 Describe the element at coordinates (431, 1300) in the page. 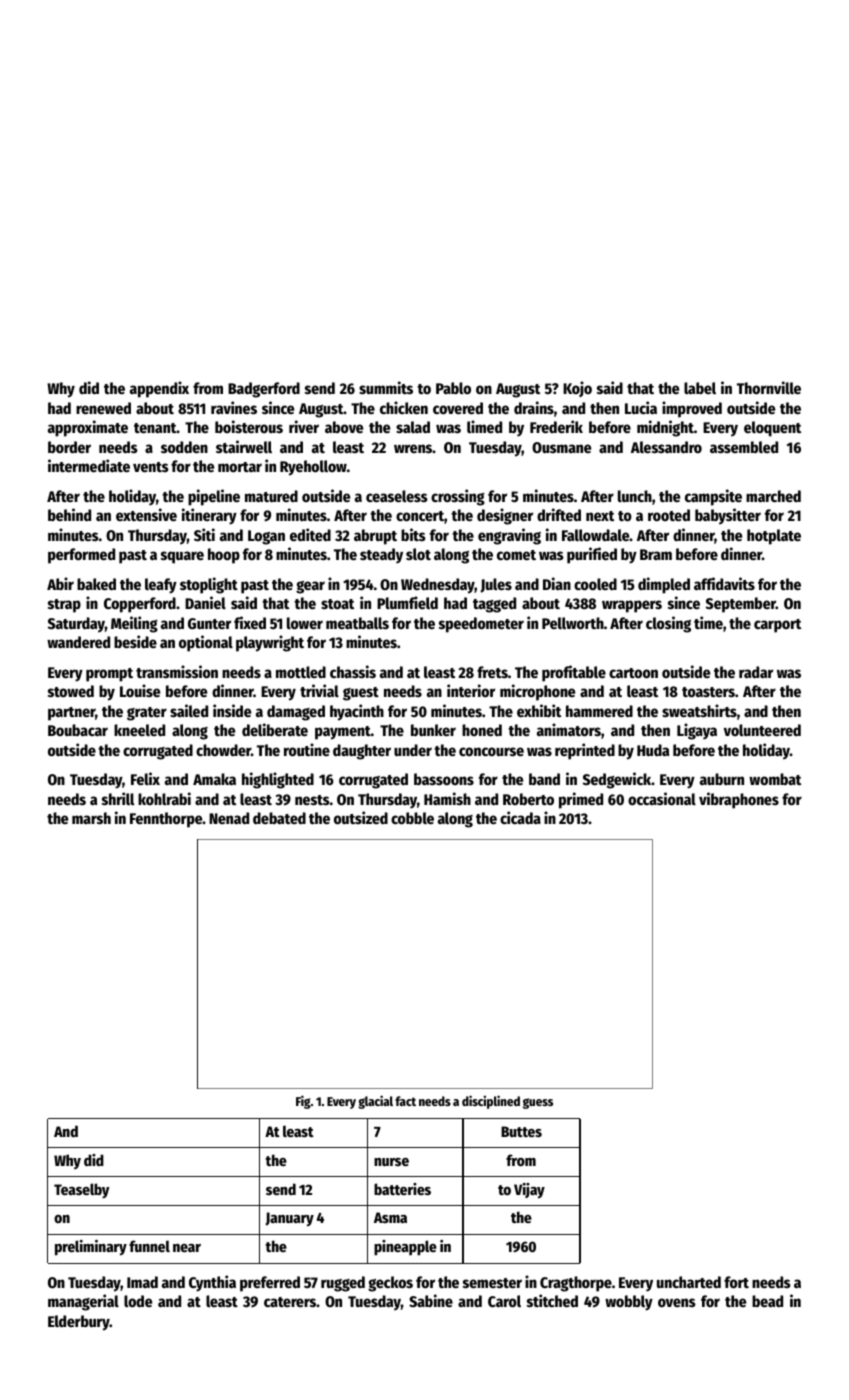

I see `Sabine` at that location.
